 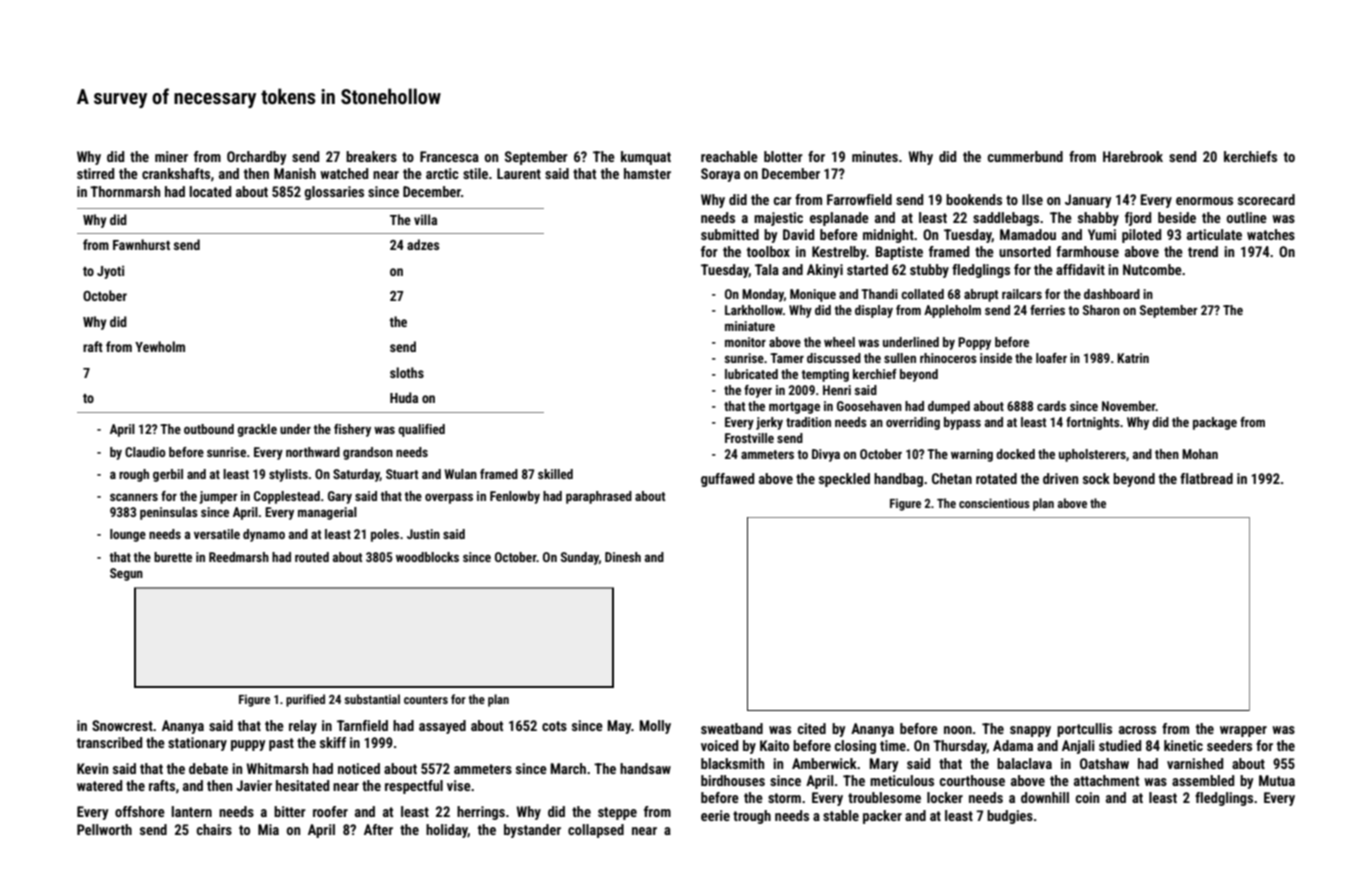 What do you see at coordinates (134, 497) in the document?
I see `scanners` at bounding box center [134, 497].
